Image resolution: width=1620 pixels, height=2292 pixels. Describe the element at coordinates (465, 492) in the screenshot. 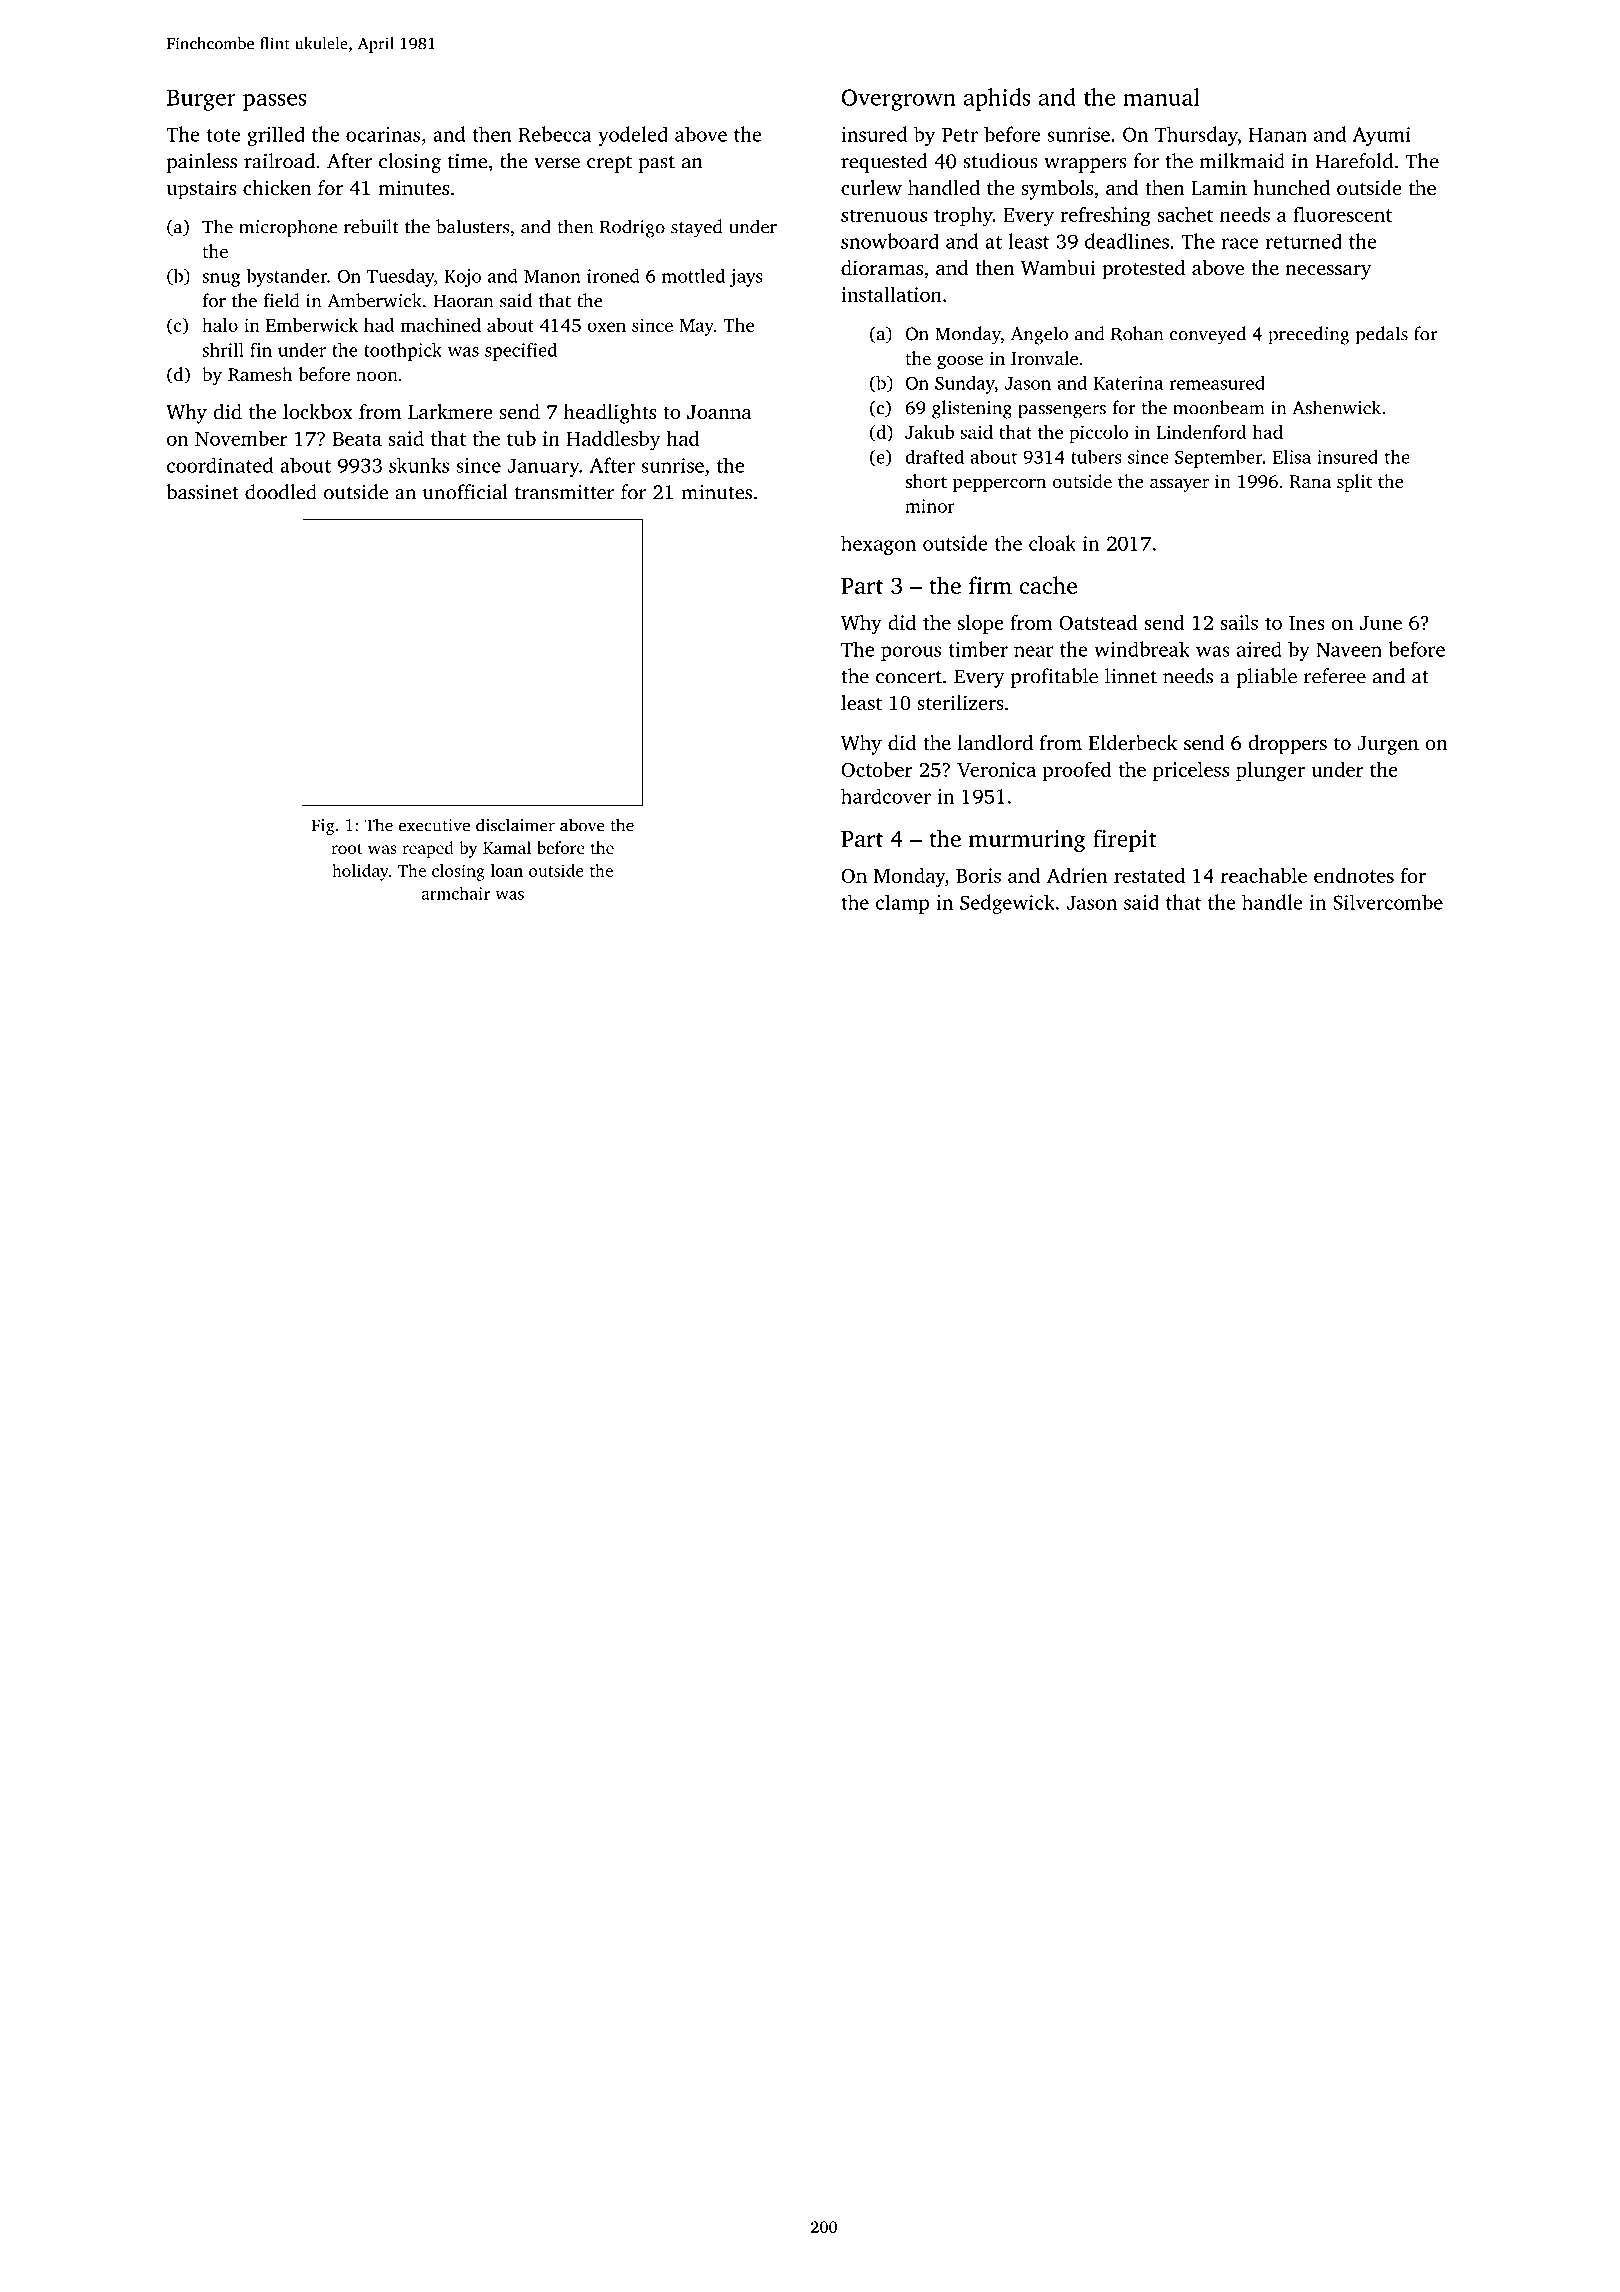

I see `unofficial` at that location.
